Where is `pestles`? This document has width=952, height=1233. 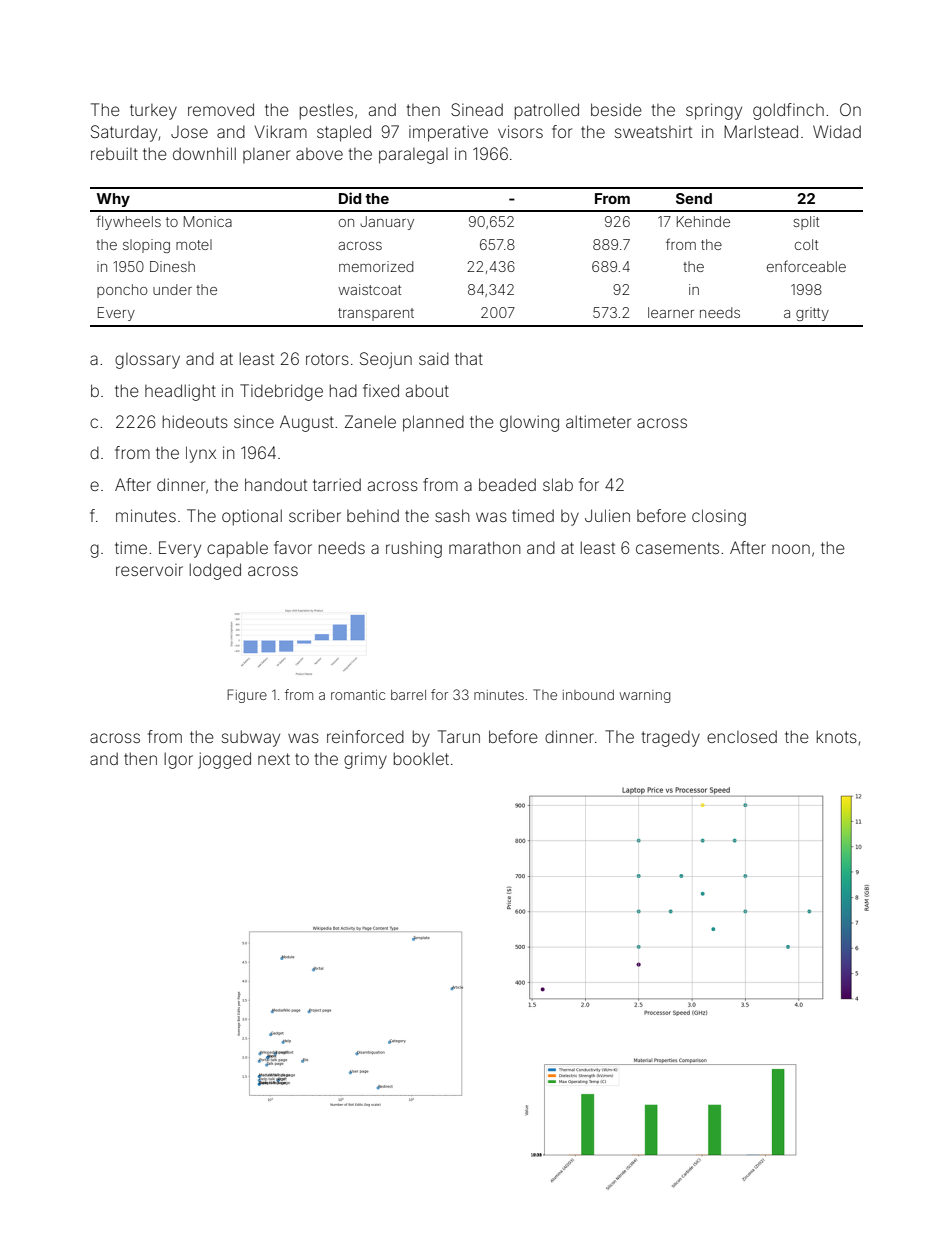
pestles is located at coordinates (326, 111).
